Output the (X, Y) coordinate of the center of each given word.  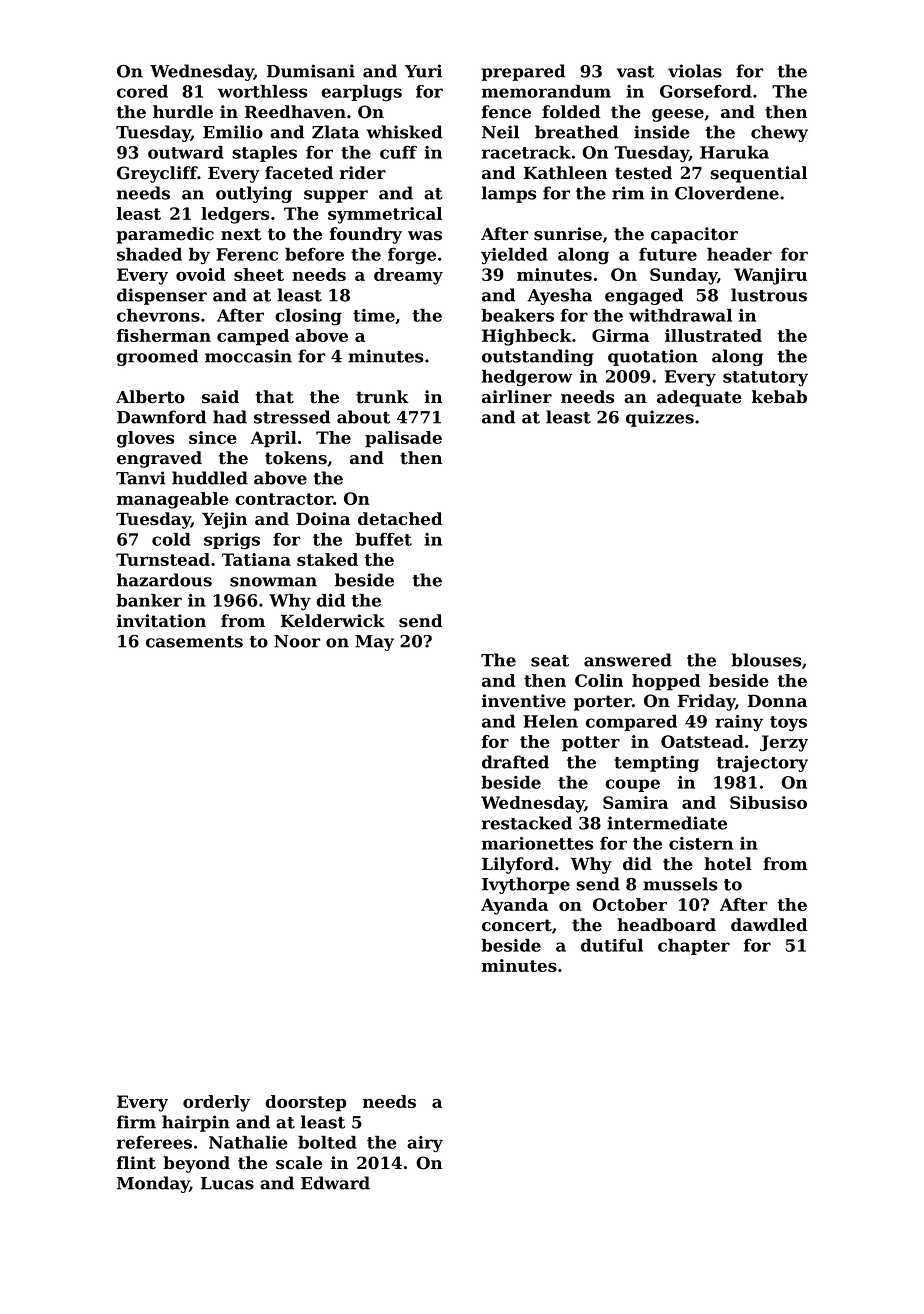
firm (136, 1122)
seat (550, 661)
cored (142, 91)
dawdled (769, 925)
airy (425, 1144)
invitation (161, 621)
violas (695, 71)
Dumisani (311, 71)
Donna (777, 701)
